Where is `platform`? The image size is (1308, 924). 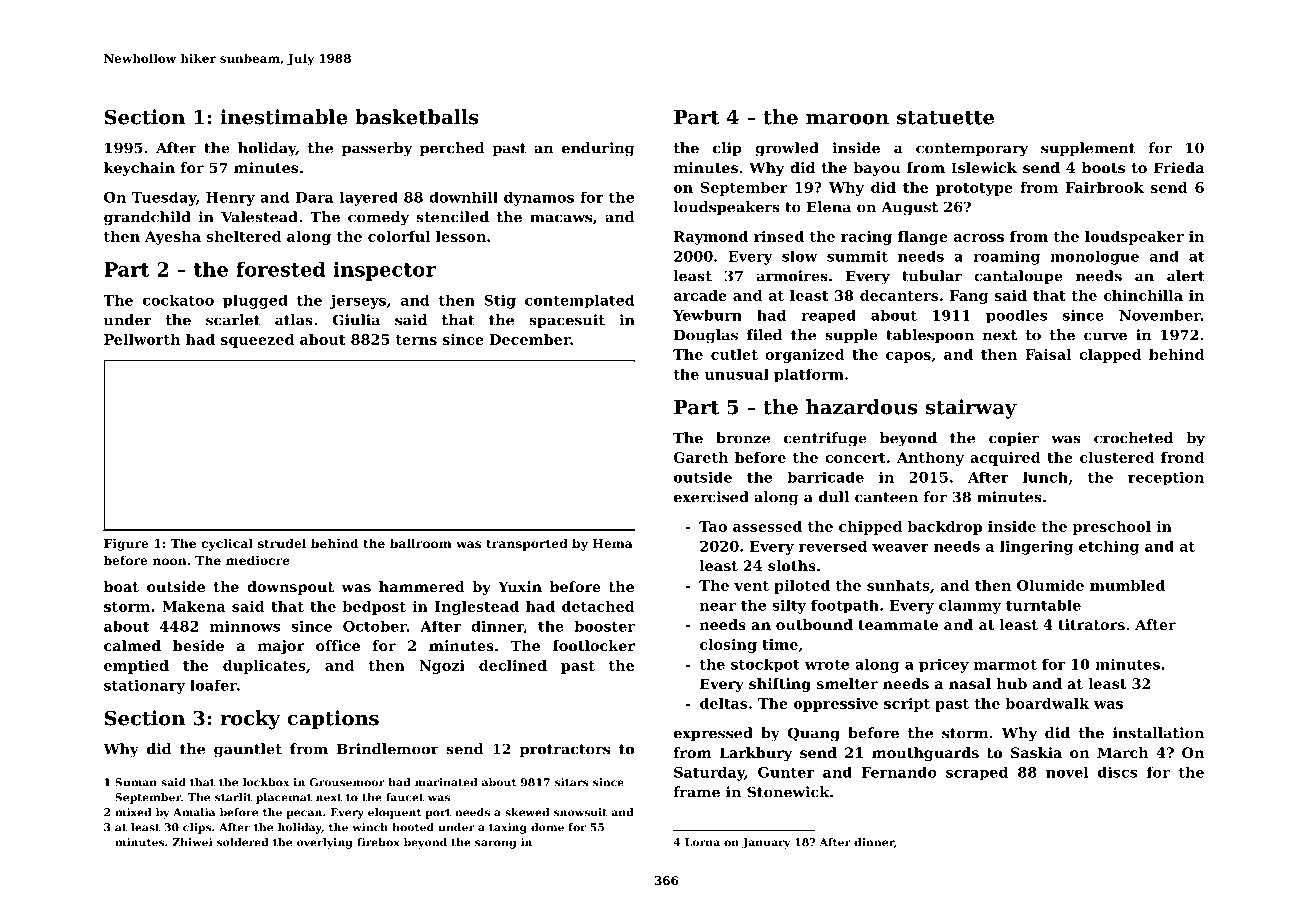
platform is located at coordinates (809, 376).
